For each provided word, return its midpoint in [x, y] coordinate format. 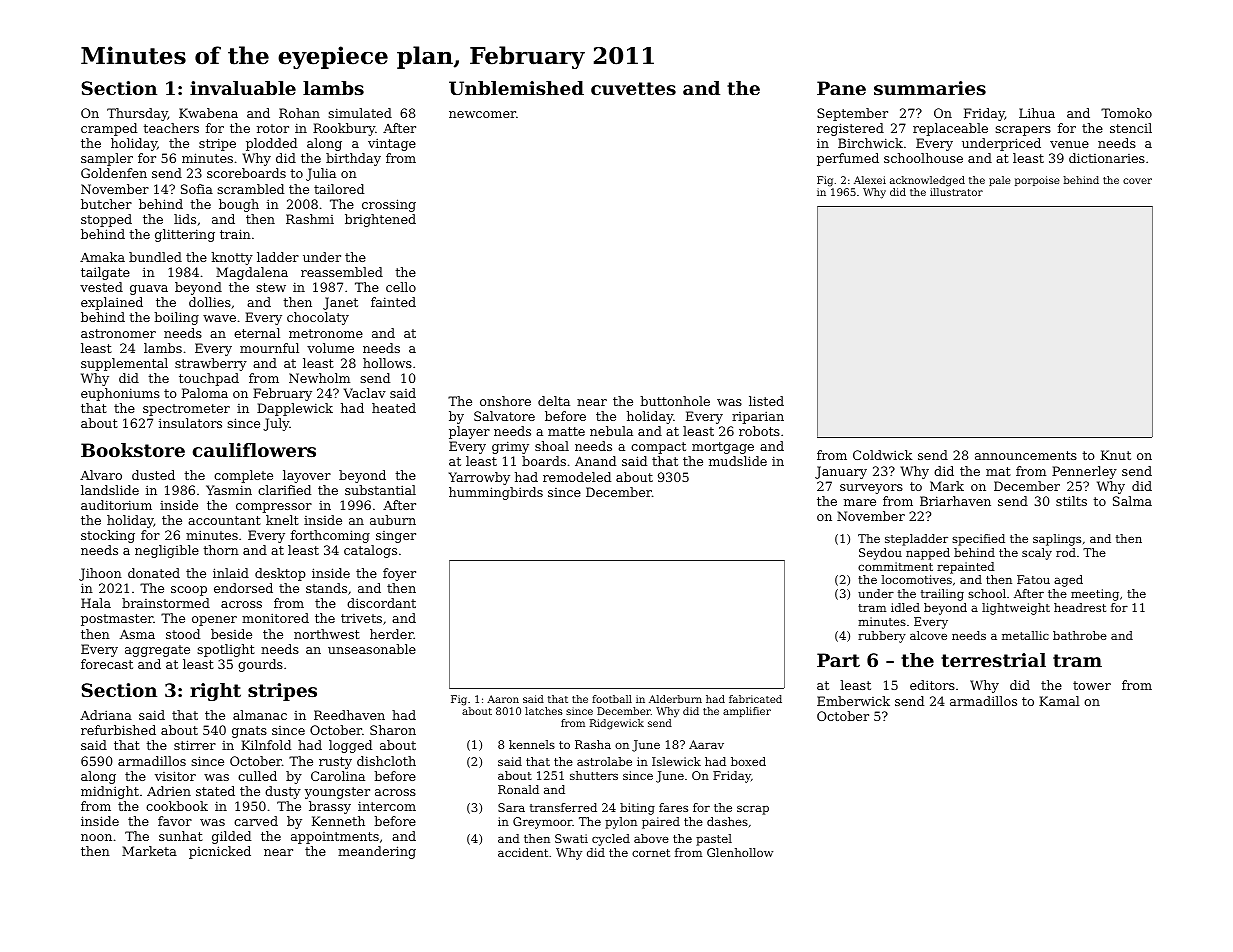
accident [523, 852]
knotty [232, 258]
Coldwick [882, 455]
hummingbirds [496, 493]
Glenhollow [740, 852]
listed [766, 401]
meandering [377, 852]
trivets [361, 618]
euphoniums [120, 394]
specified [978, 540]
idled [905, 607]
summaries [930, 88]
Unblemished [516, 88]
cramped [109, 129]
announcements [1026, 455]
